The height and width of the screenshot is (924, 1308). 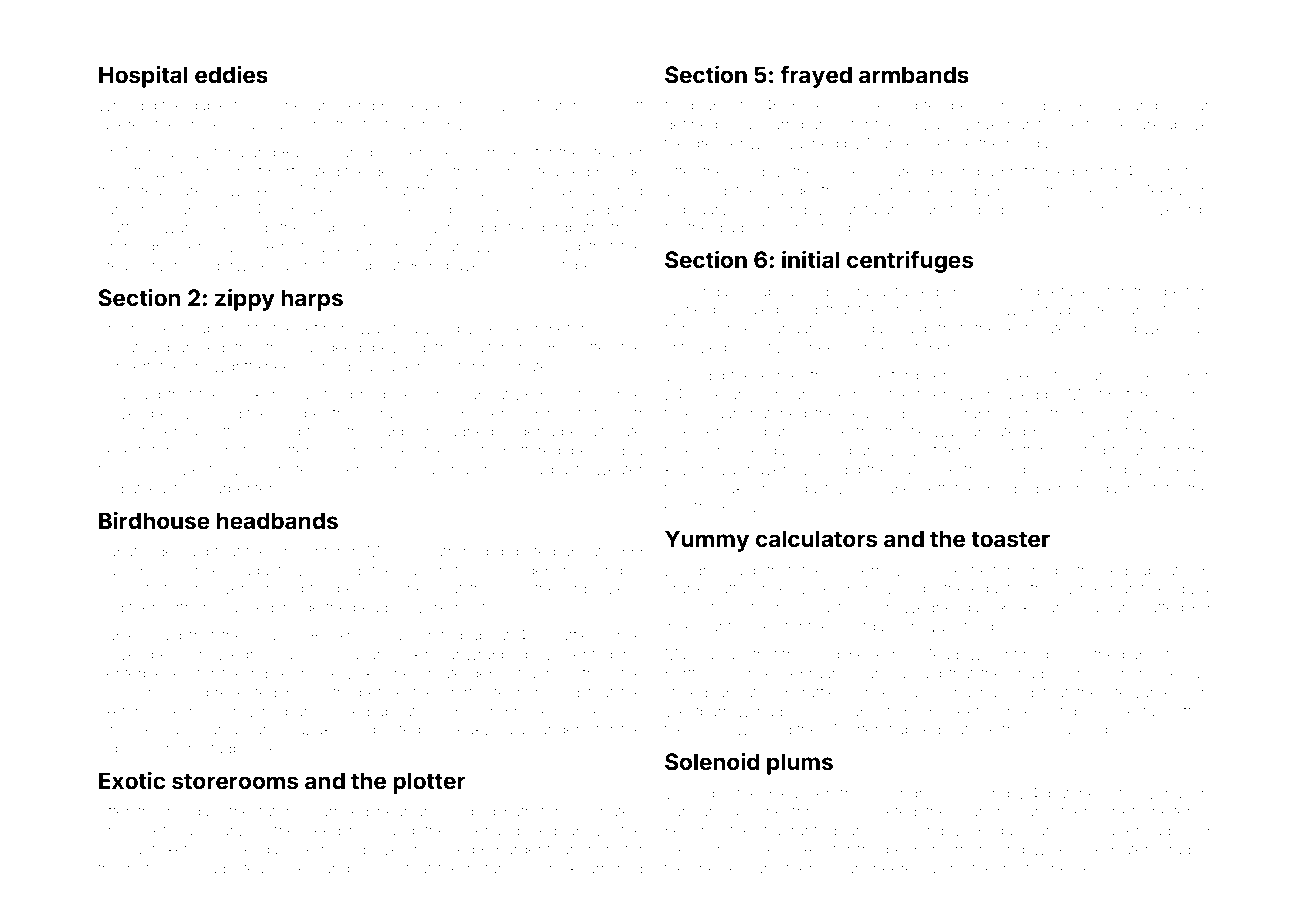 What do you see at coordinates (914, 730) in the screenshot?
I see `flapped` at bounding box center [914, 730].
